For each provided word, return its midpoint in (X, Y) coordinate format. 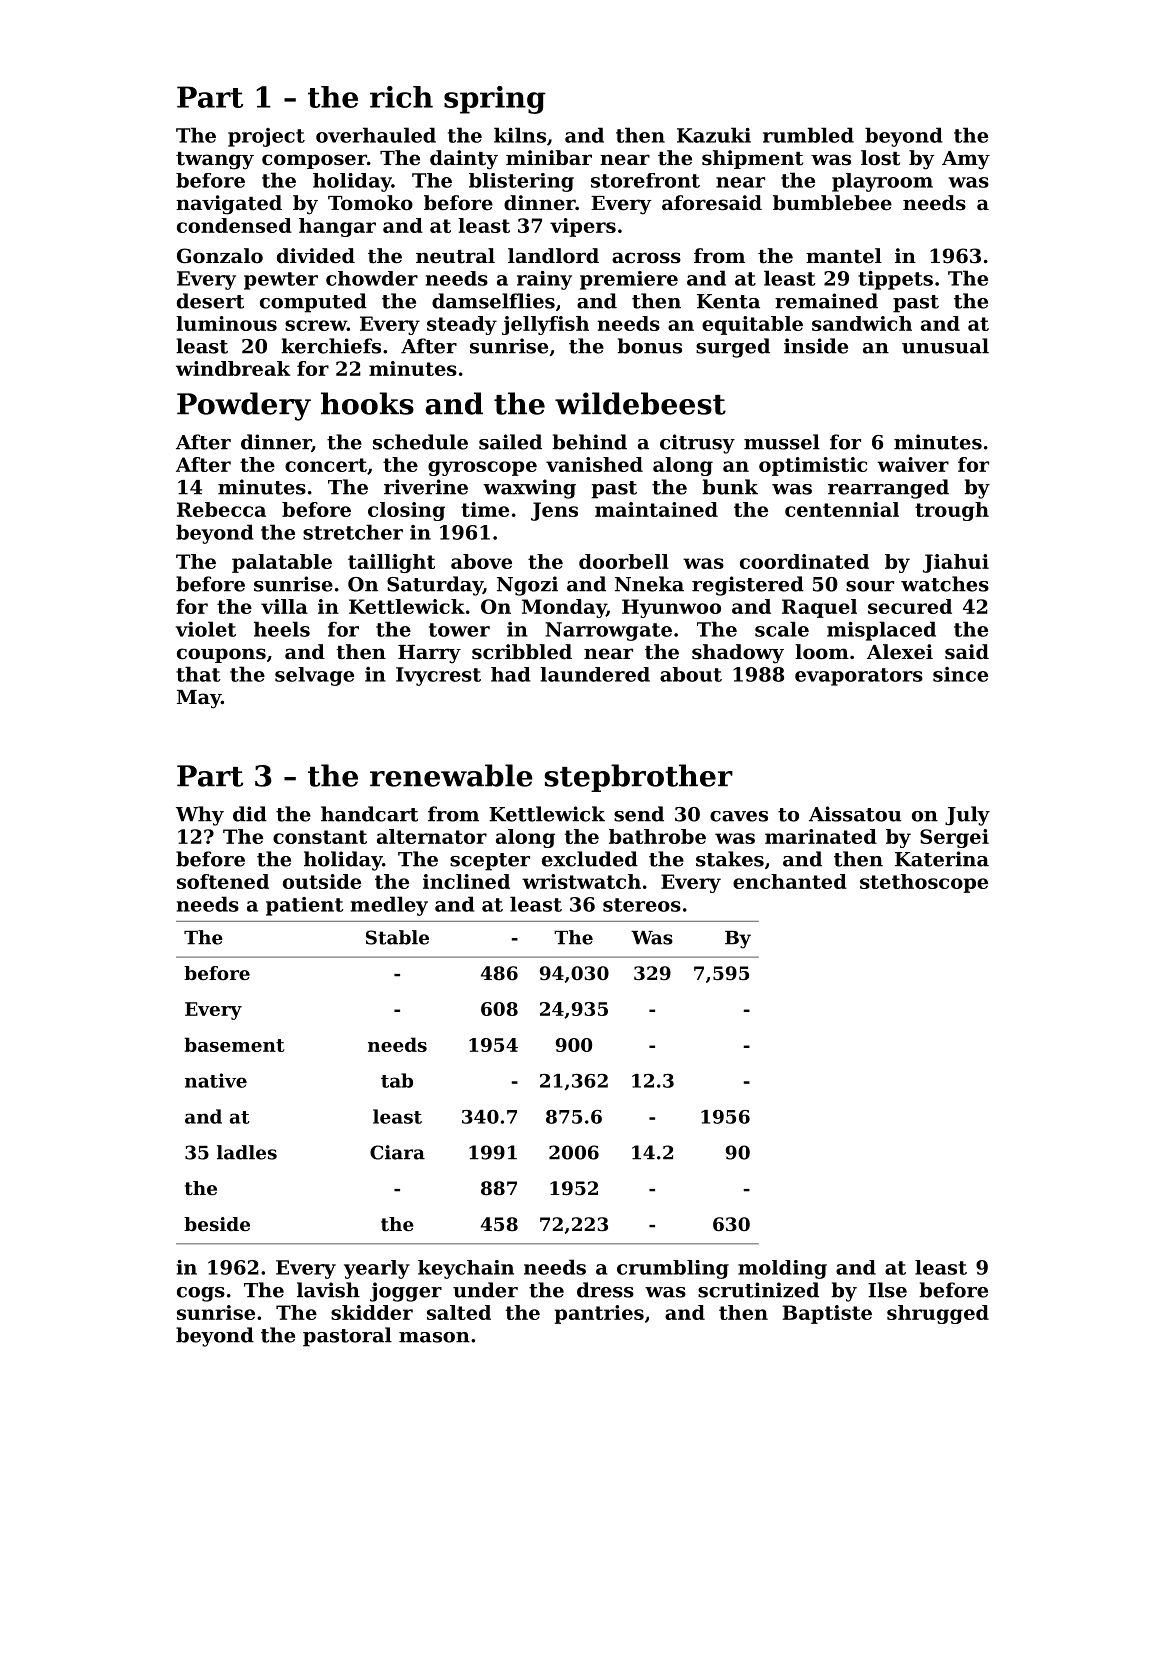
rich (401, 97)
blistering (521, 182)
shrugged (938, 1314)
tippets (895, 280)
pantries (599, 1314)
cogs (201, 1294)
